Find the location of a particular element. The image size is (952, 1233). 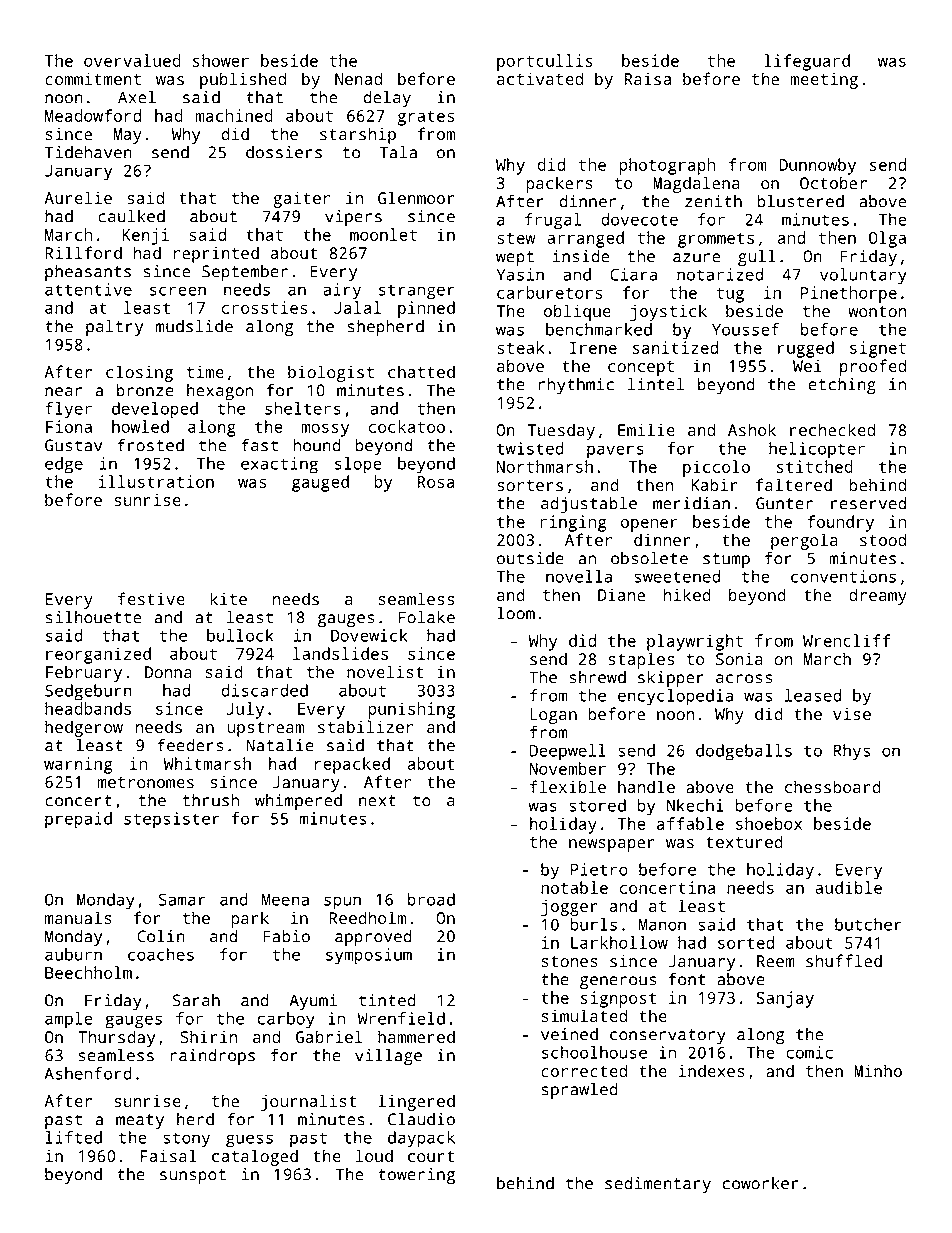

hiked is located at coordinates (687, 594).
